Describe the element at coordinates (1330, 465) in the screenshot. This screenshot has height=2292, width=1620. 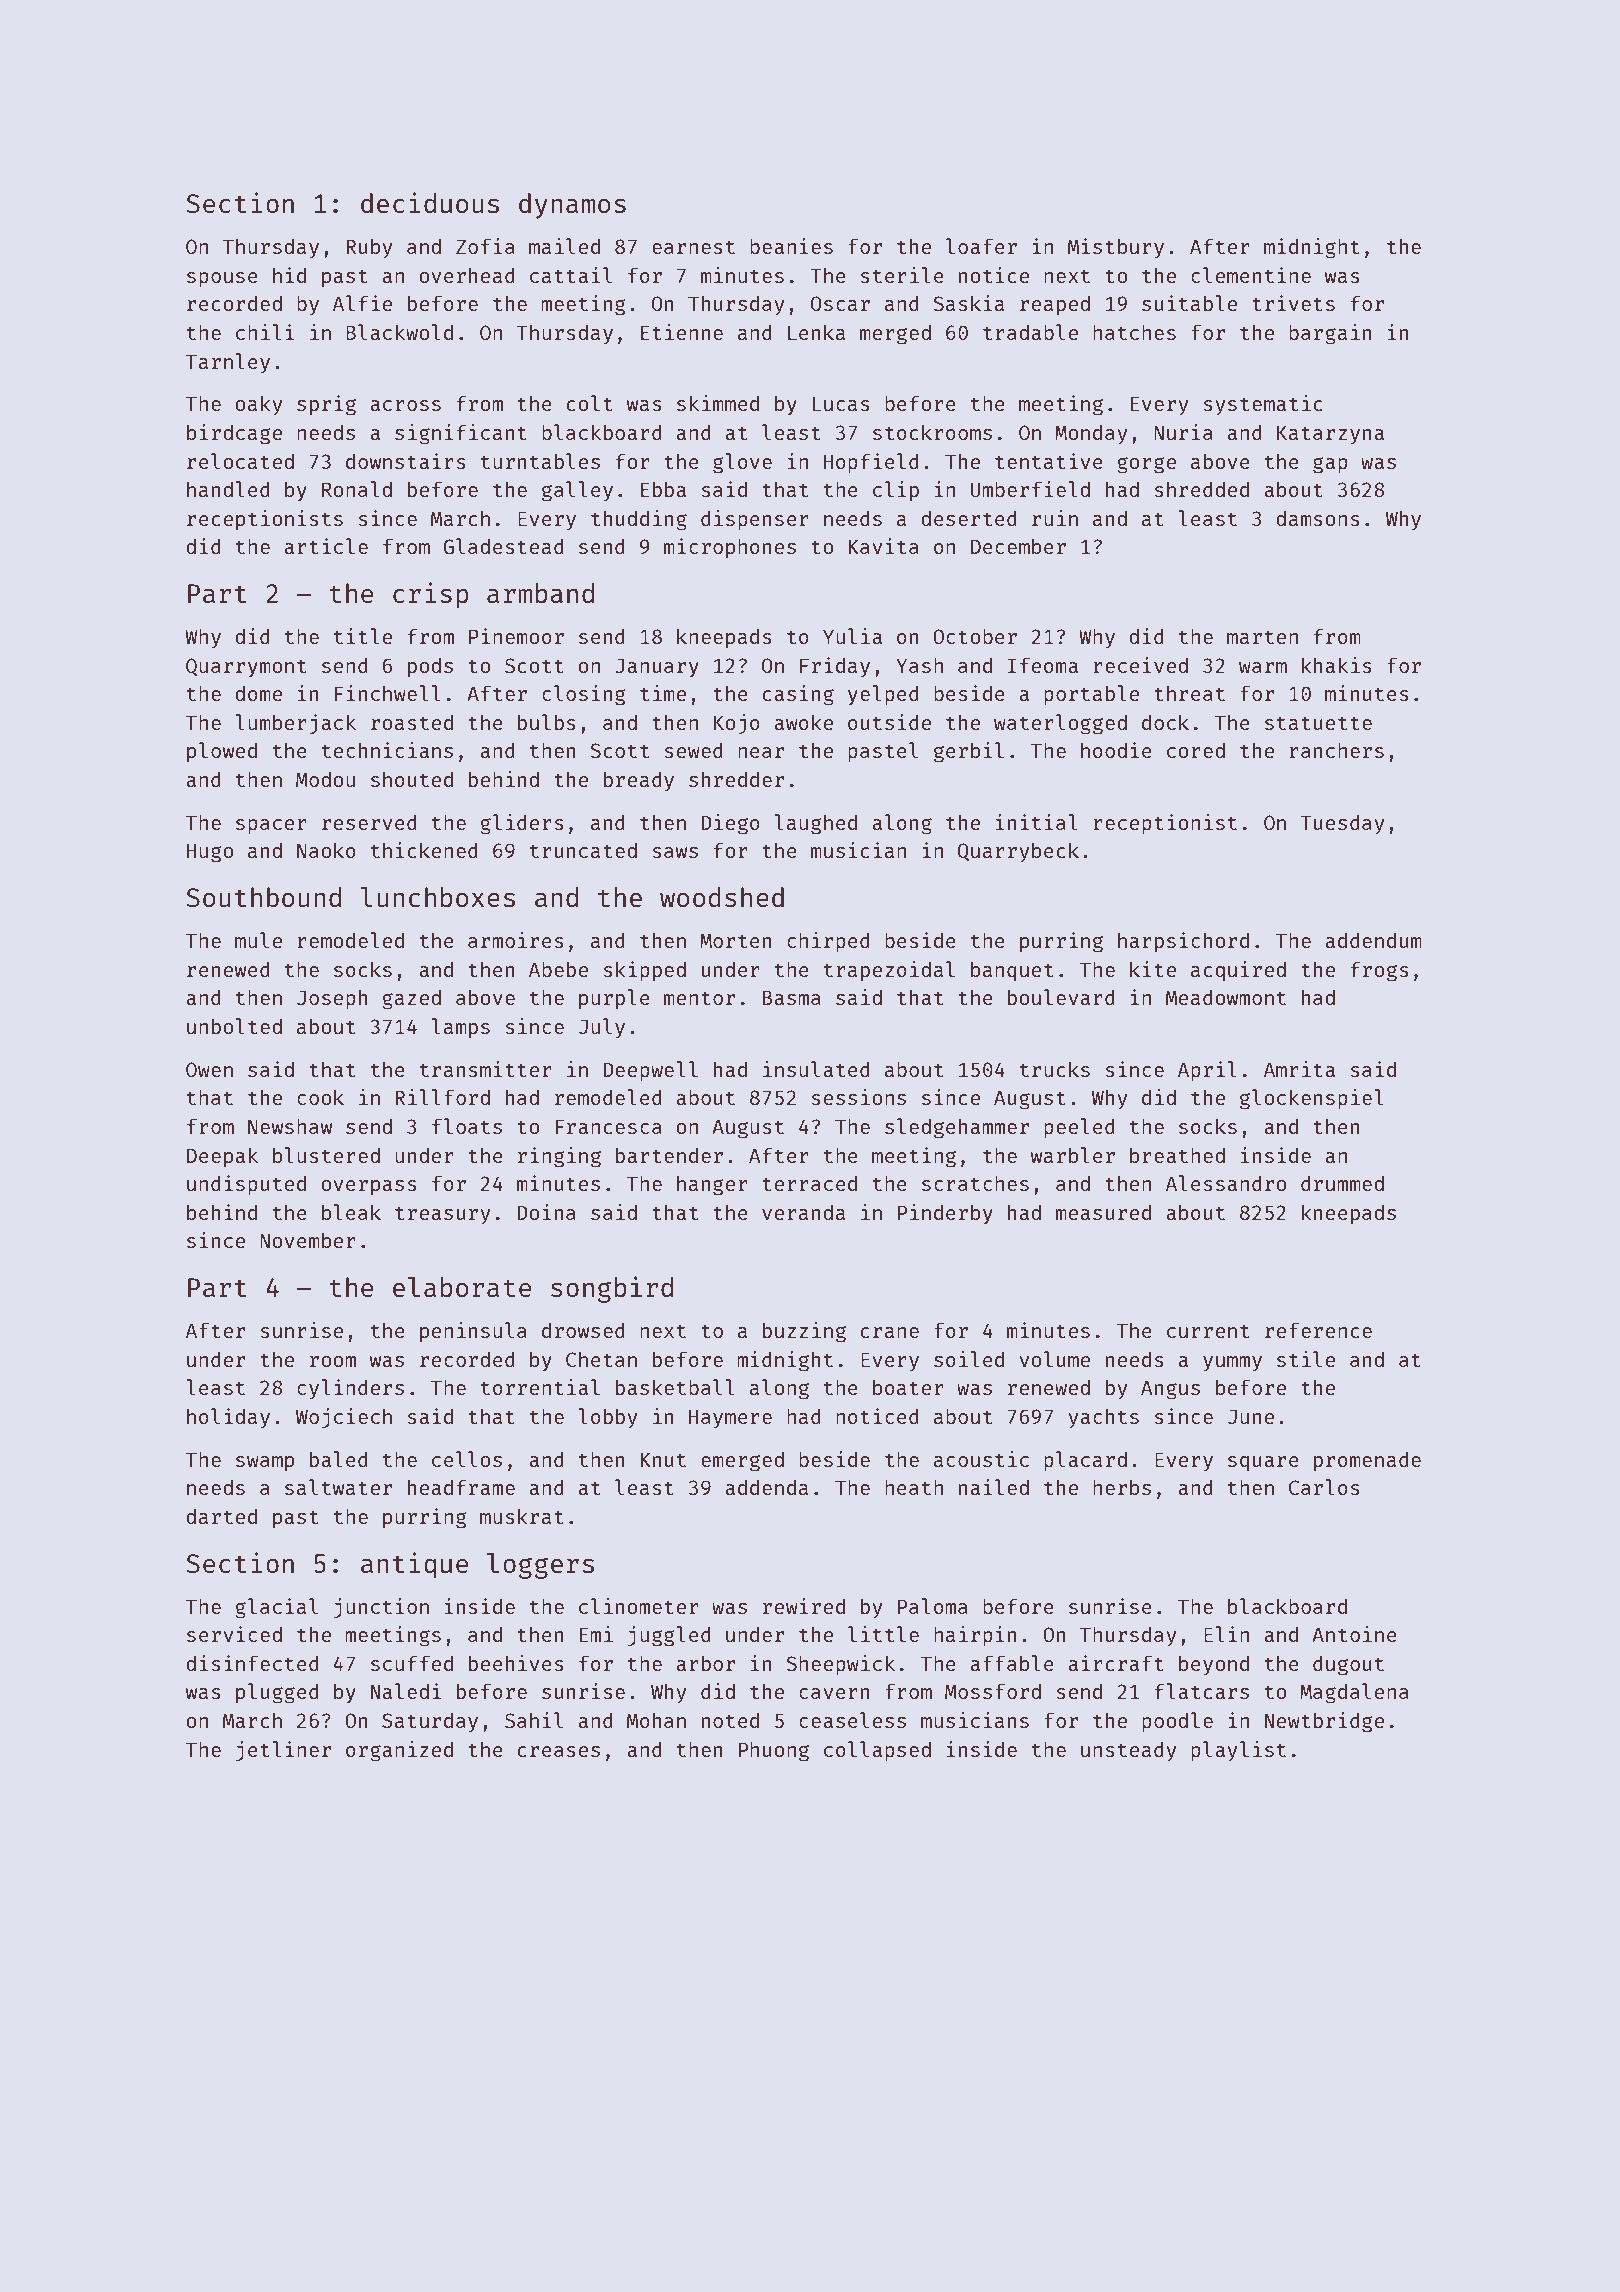
I see `gap` at that location.
